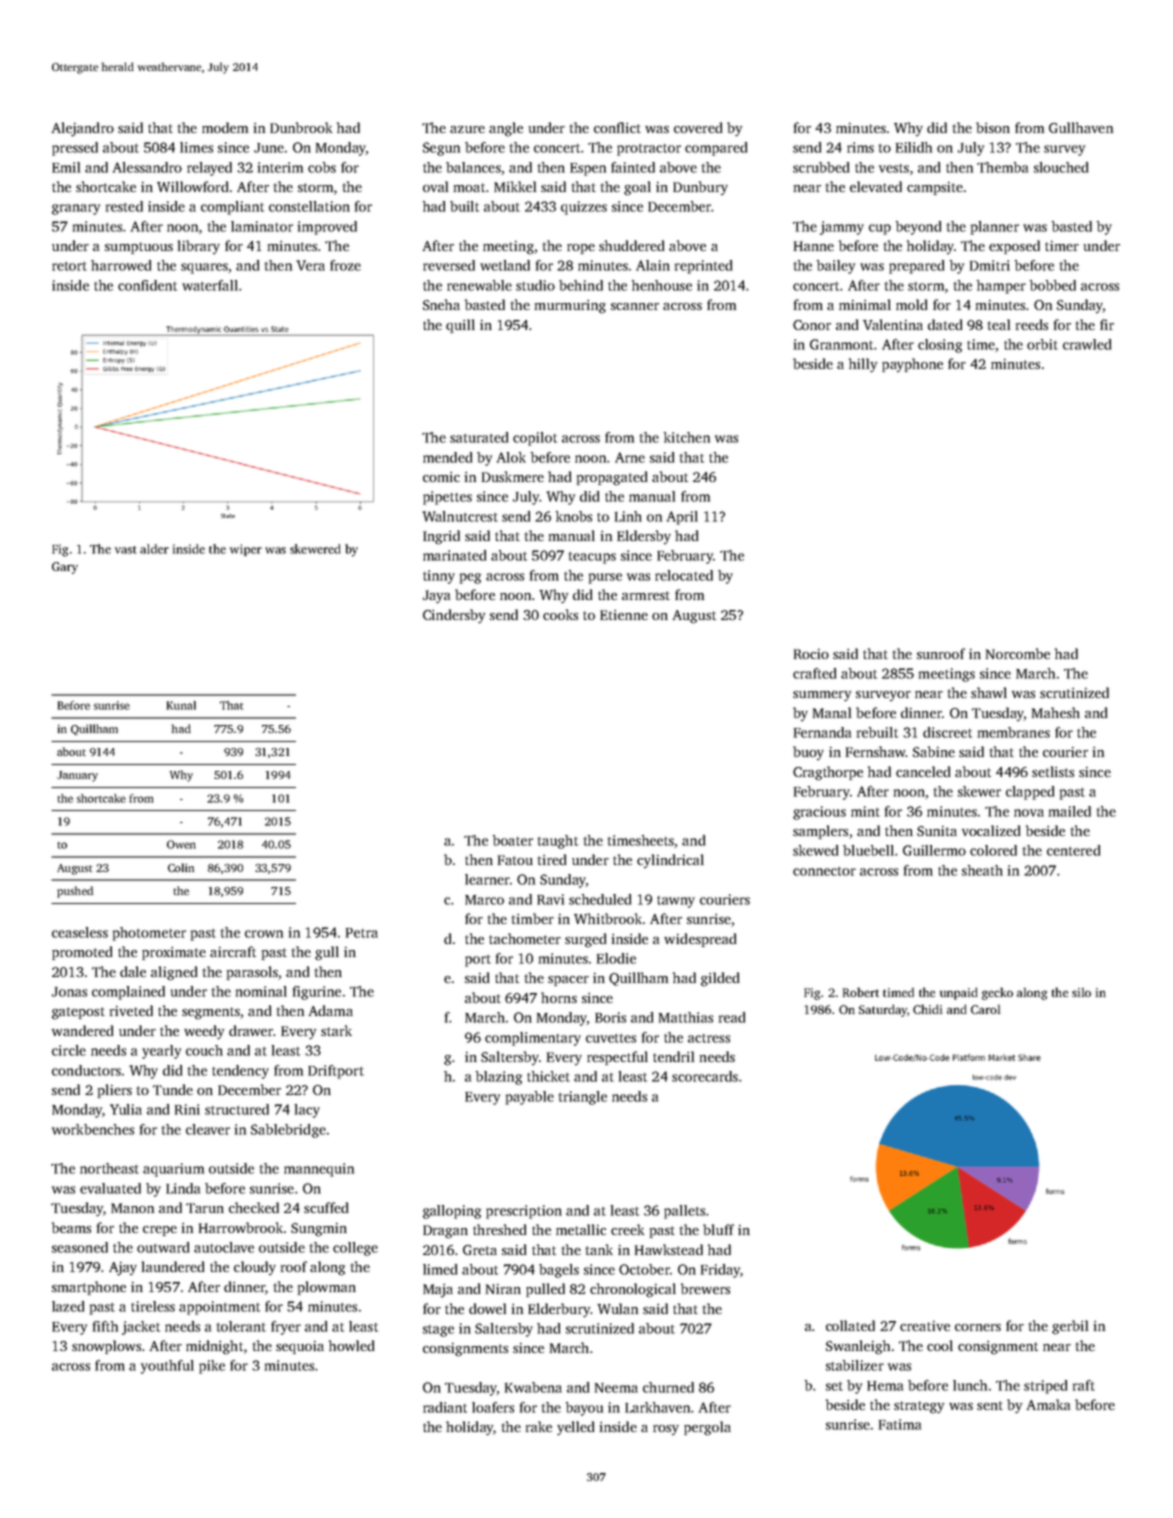 The height and width of the page is (1518, 1173). I want to click on Kunal, so click(181, 705).
